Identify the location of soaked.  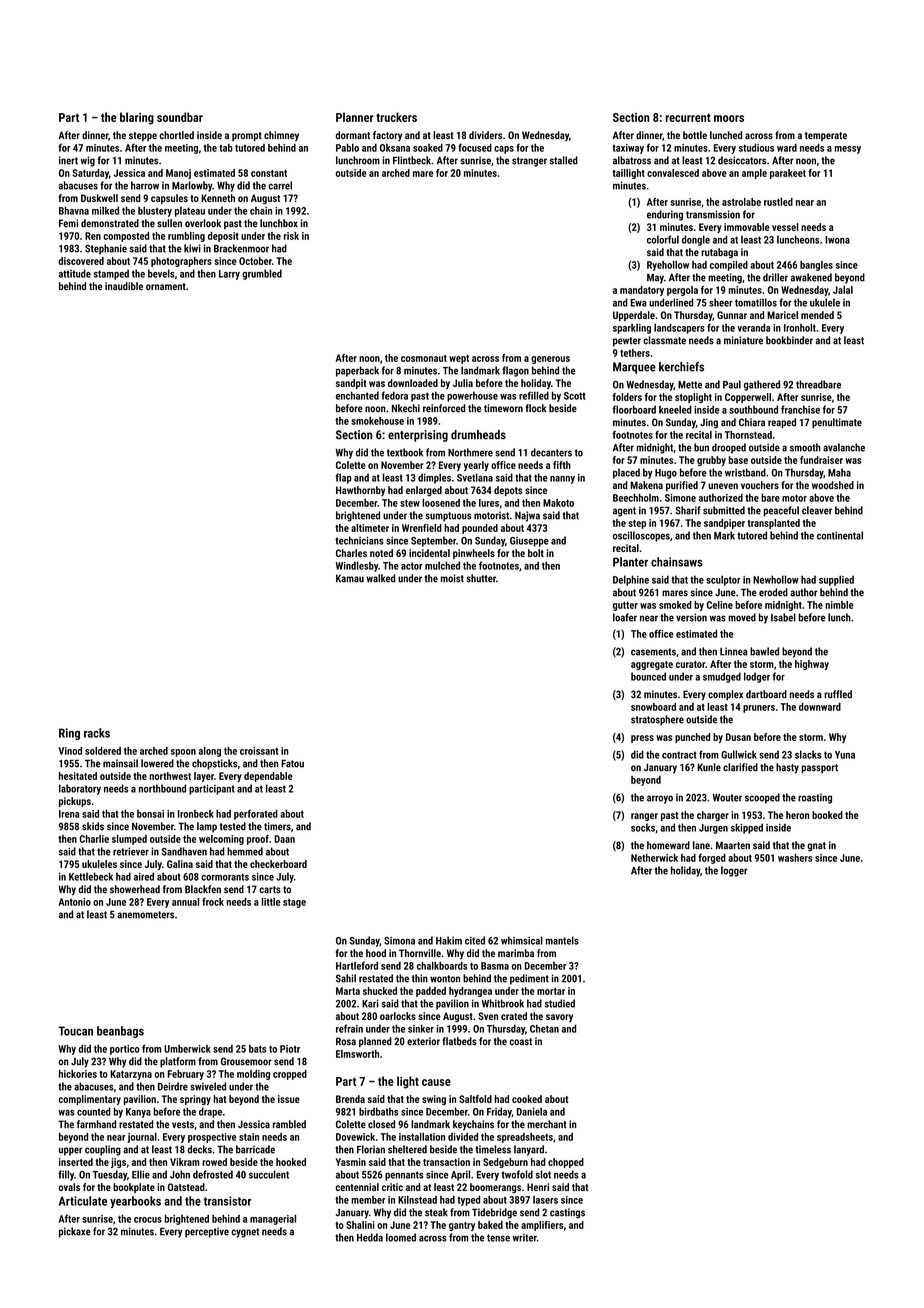
(428, 147).
